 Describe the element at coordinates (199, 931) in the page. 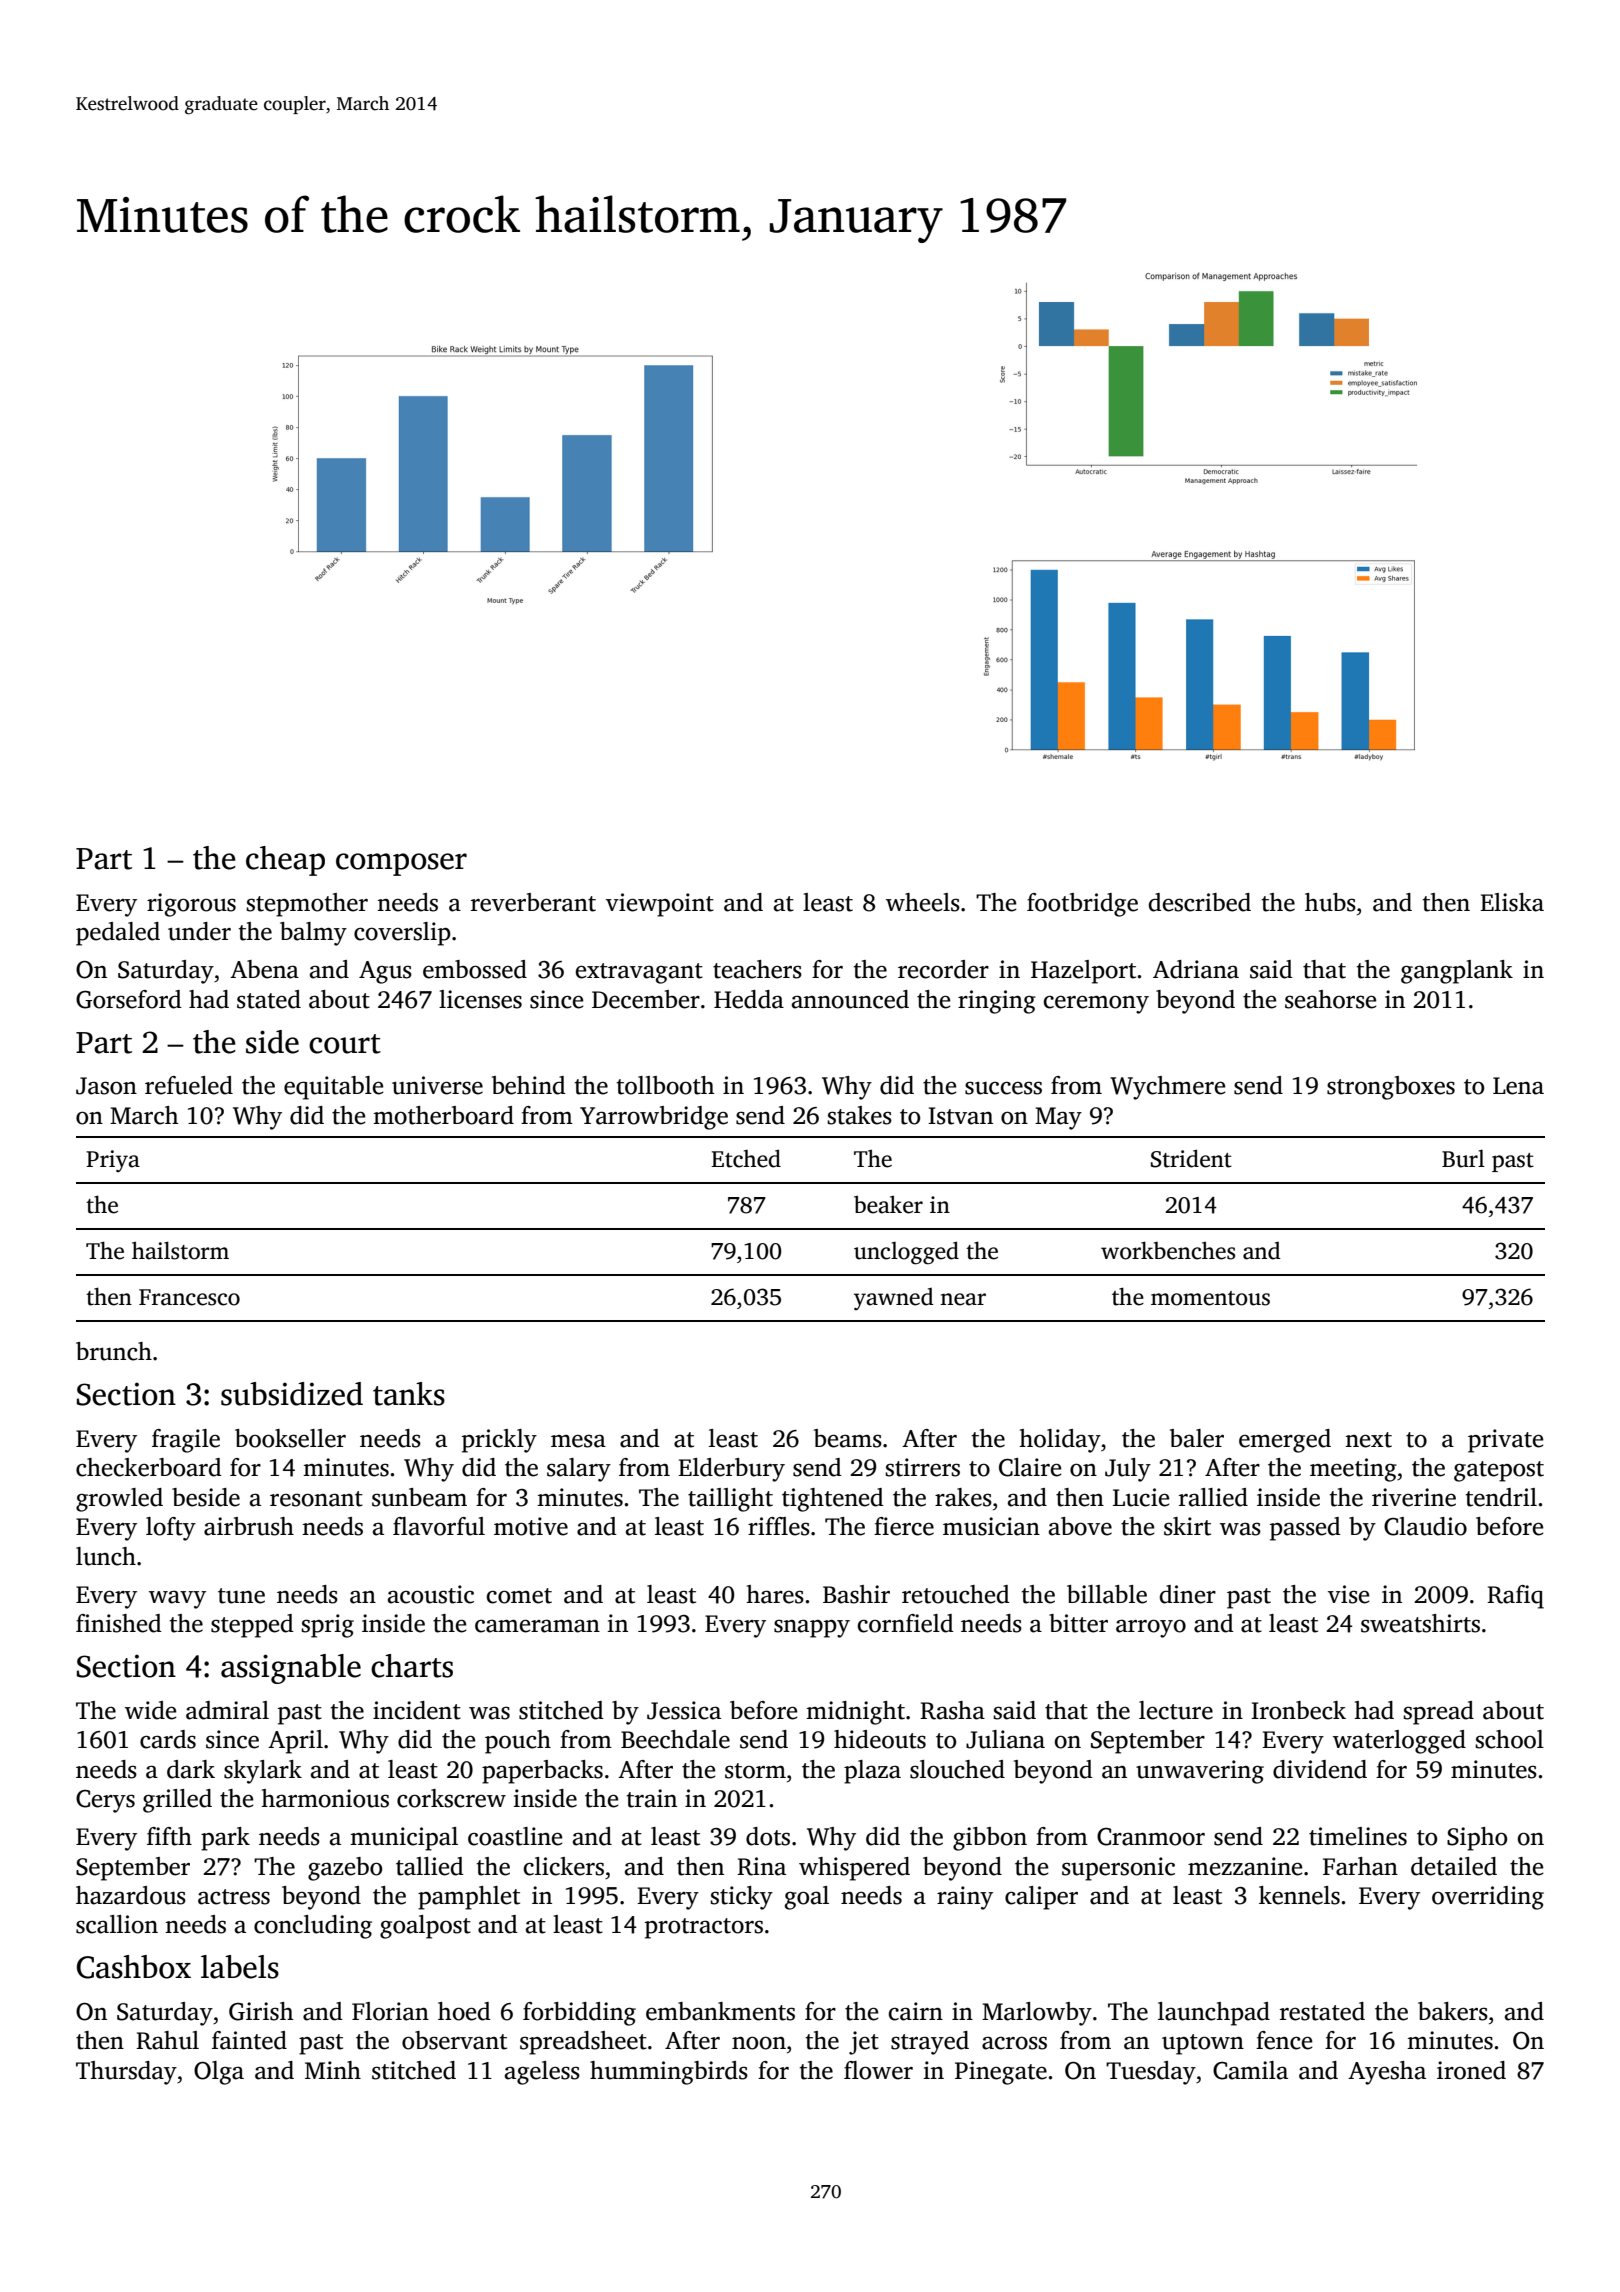

I see `under` at that location.
